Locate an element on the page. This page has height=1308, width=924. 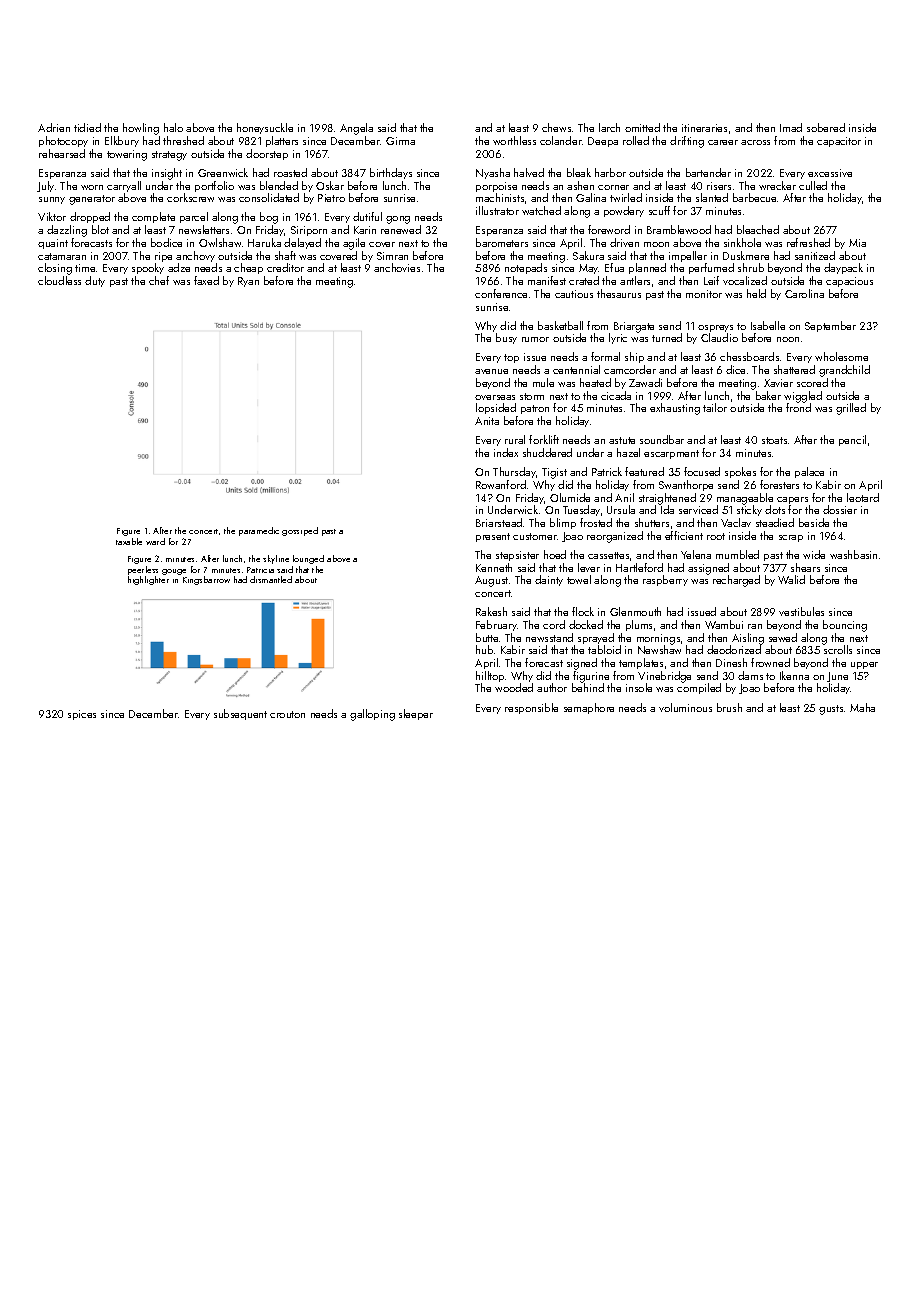
spokes is located at coordinates (740, 472).
